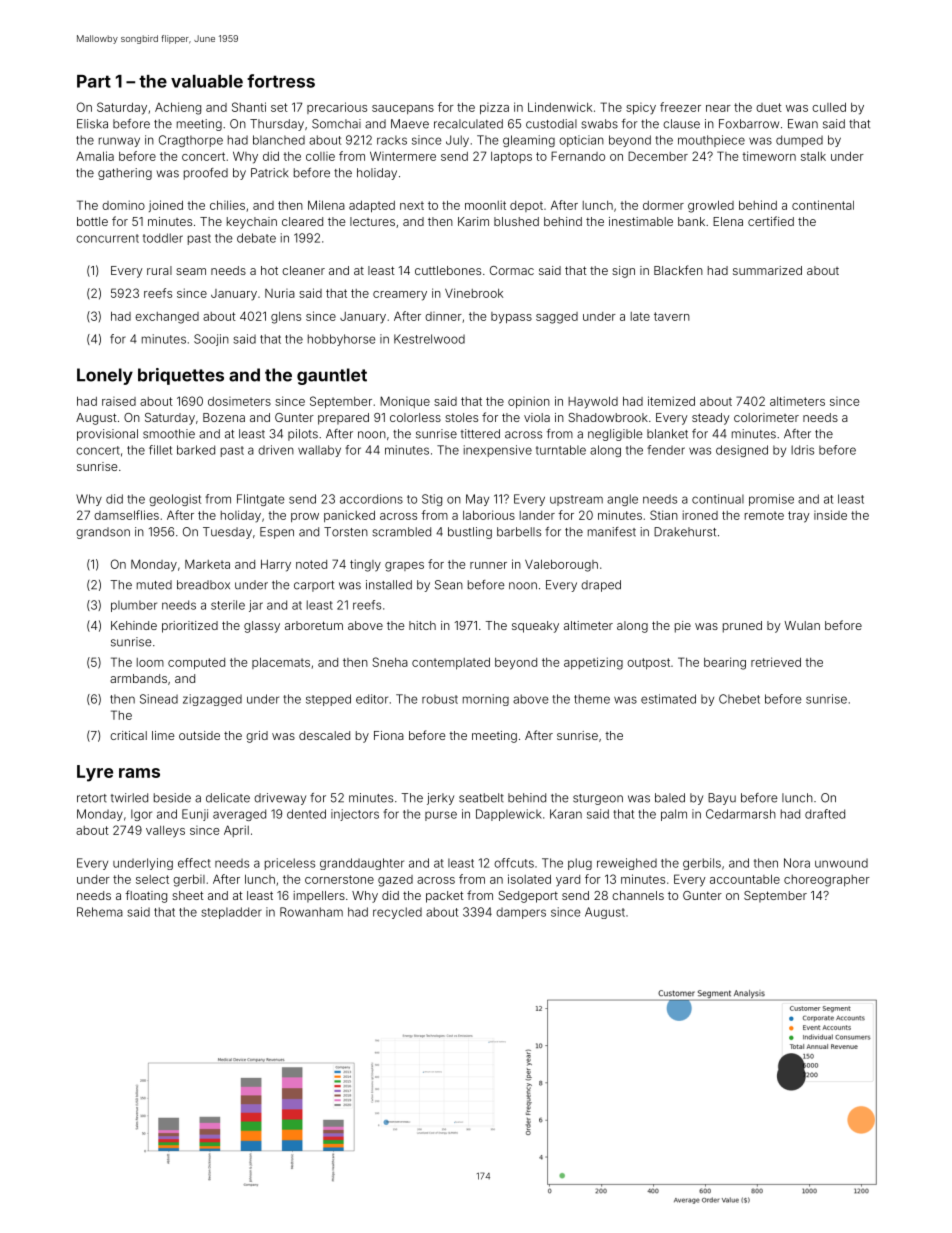 This screenshot has height=1233, width=952. Describe the element at coordinates (429, 339) in the screenshot. I see `Kestrelwood` at that location.
